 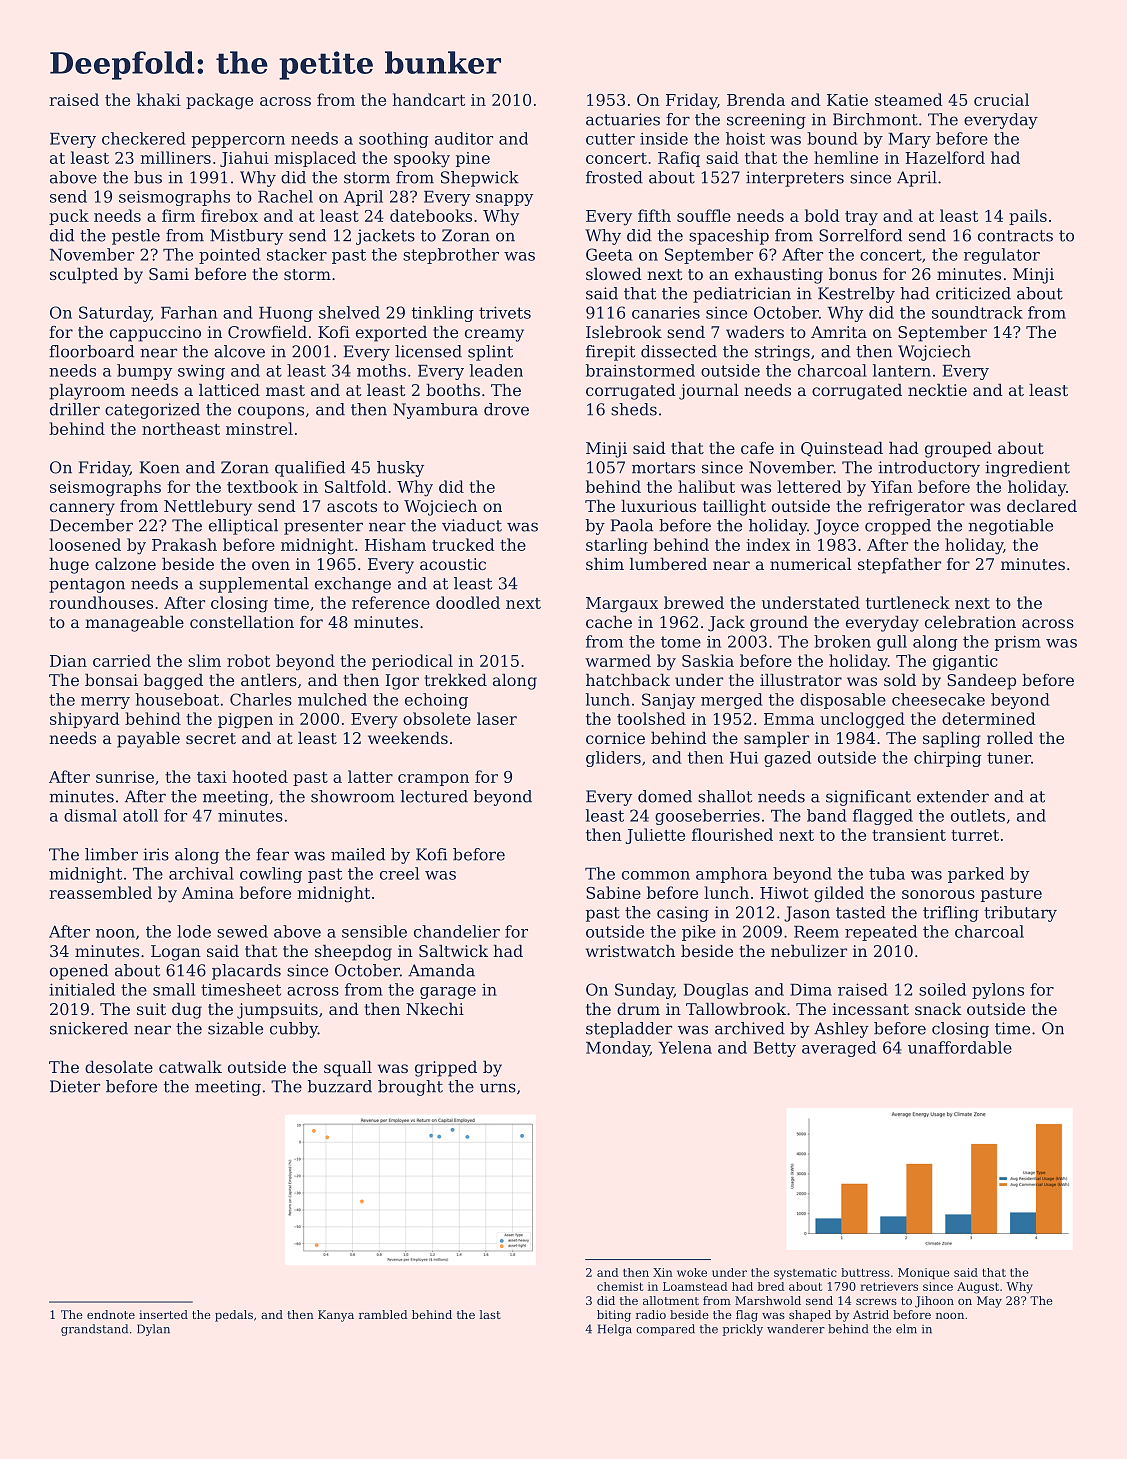 I want to click on turret, so click(x=975, y=835).
